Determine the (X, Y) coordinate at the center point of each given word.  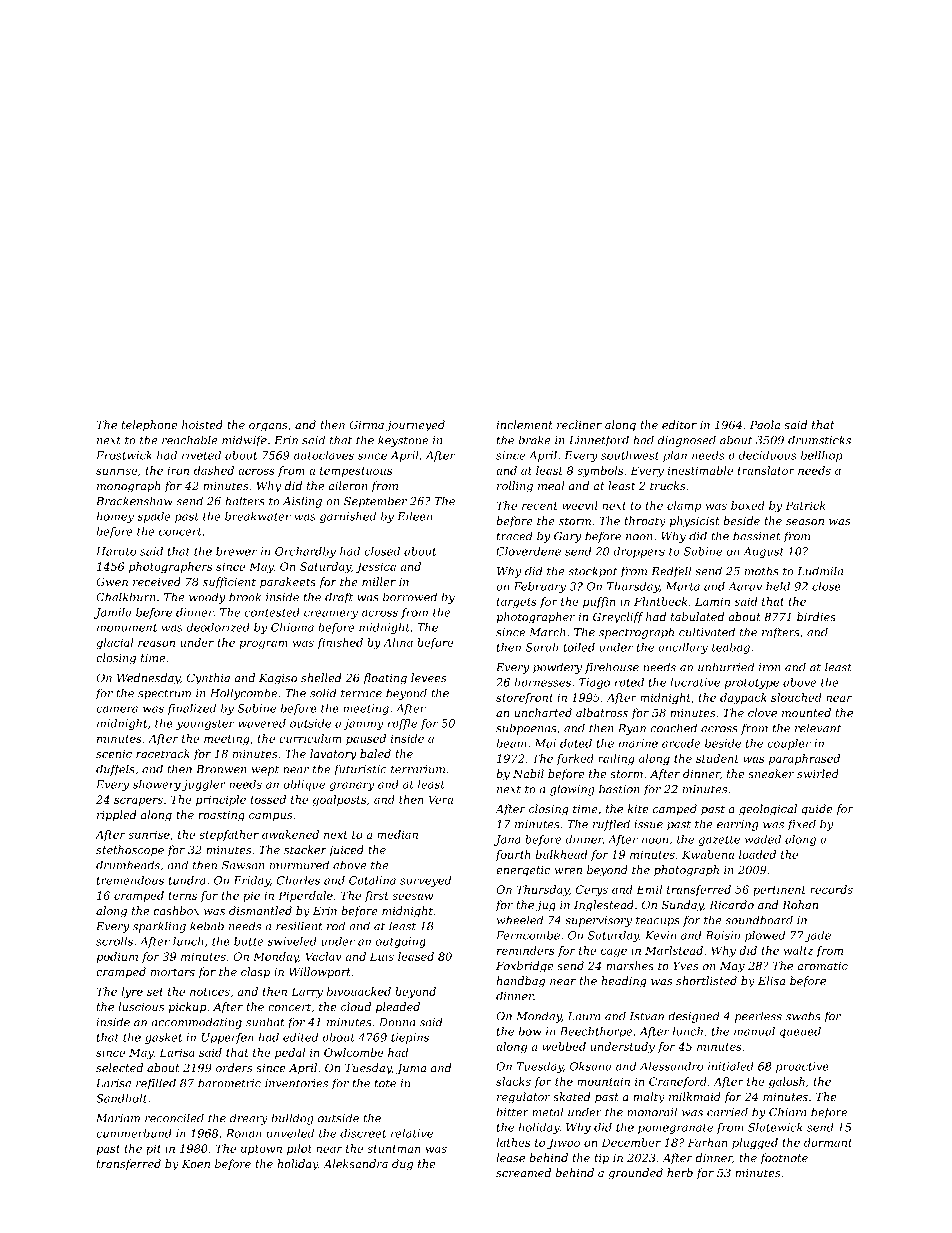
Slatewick (775, 1127)
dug (402, 1165)
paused (366, 739)
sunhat (265, 1022)
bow (530, 1031)
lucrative (695, 682)
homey (115, 517)
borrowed (410, 597)
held (778, 586)
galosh (787, 1082)
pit (153, 1149)
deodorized (218, 627)
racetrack (163, 753)
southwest (630, 455)
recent (540, 506)
